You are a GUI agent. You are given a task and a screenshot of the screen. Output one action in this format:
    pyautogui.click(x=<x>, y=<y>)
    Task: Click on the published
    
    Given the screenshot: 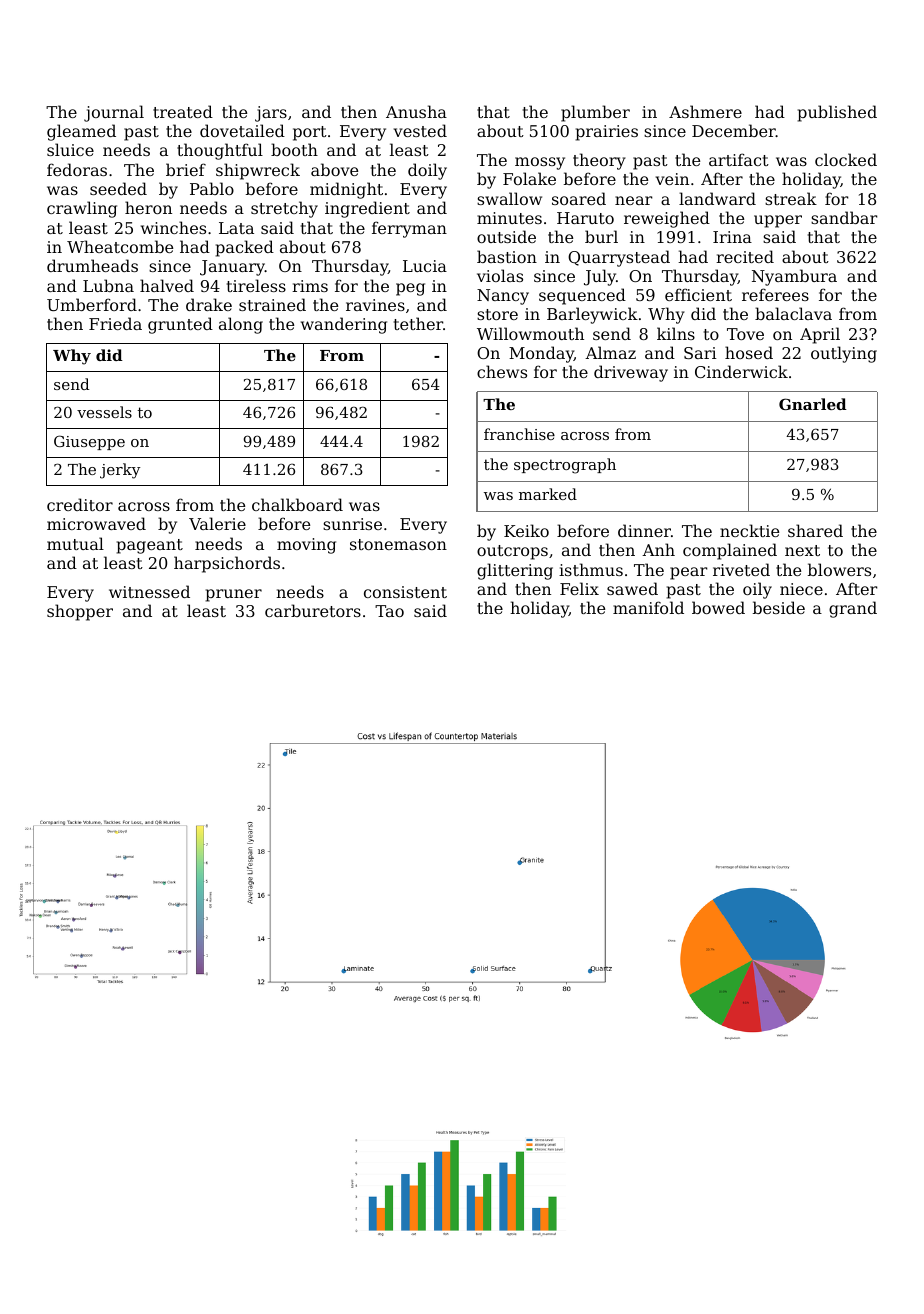 What is the action you would take?
    pyautogui.click(x=837, y=113)
